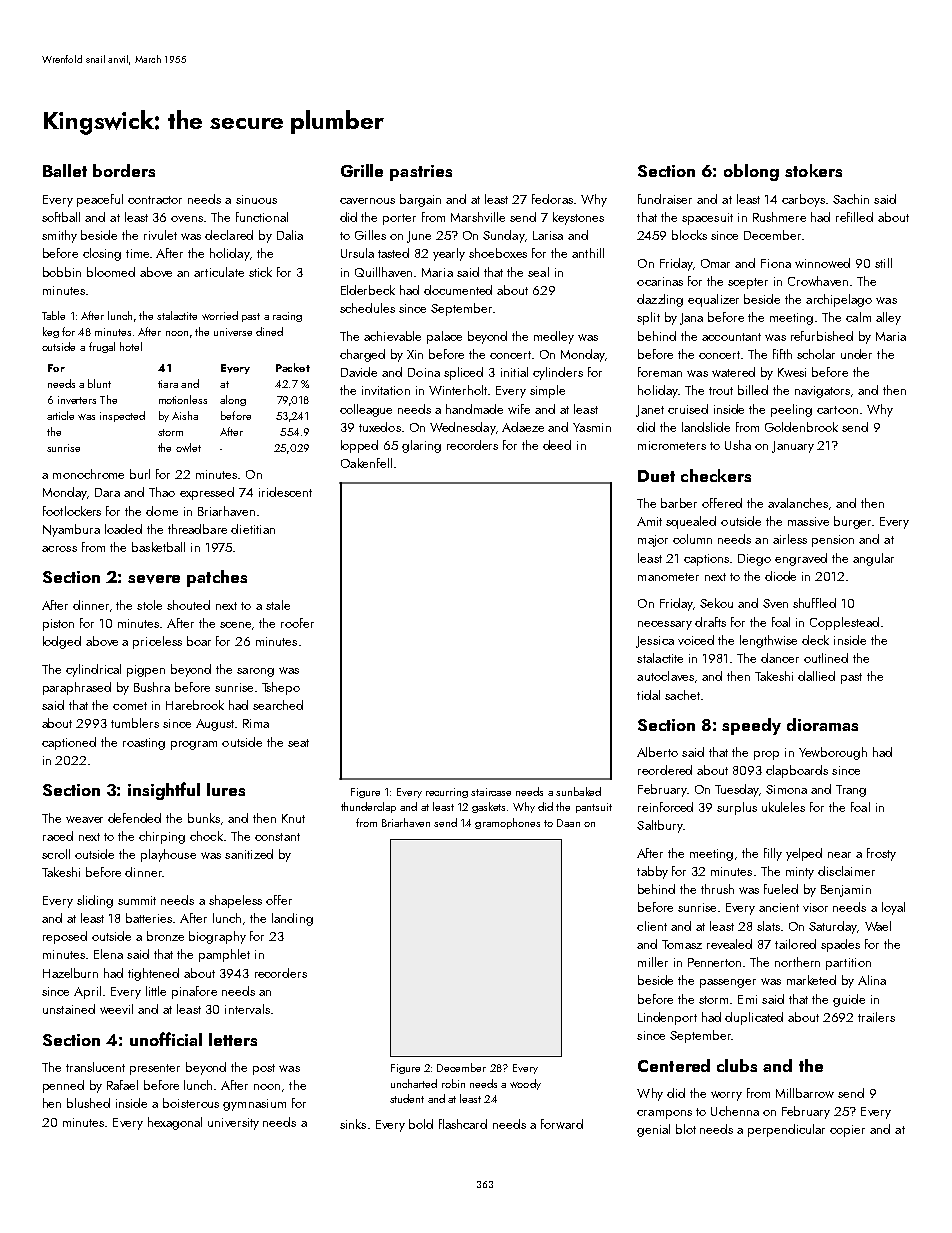  I want to click on articulate, so click(219, 272).
